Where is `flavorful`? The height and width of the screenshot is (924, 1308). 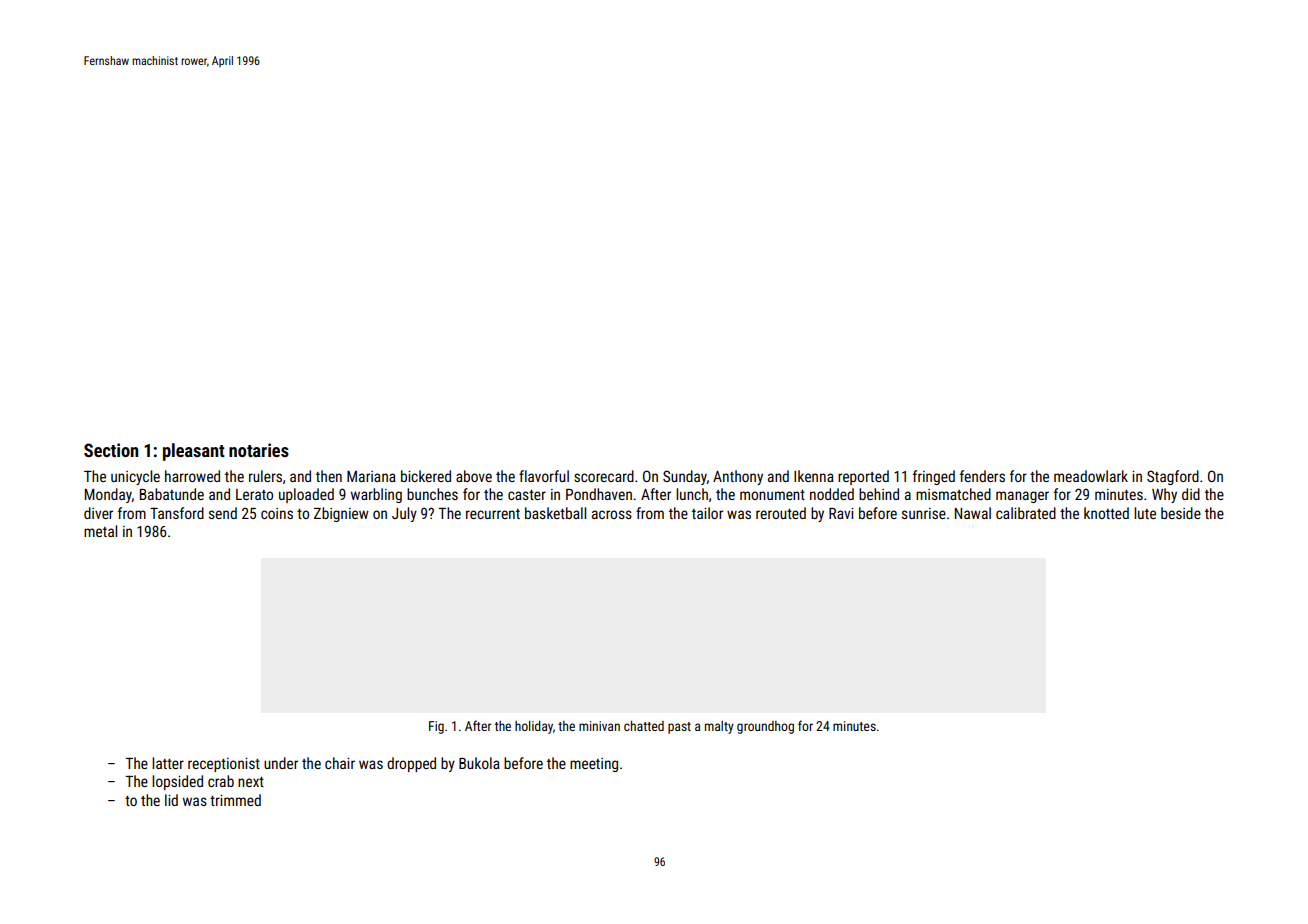
flavorful is located at coordinates (544, 476).
